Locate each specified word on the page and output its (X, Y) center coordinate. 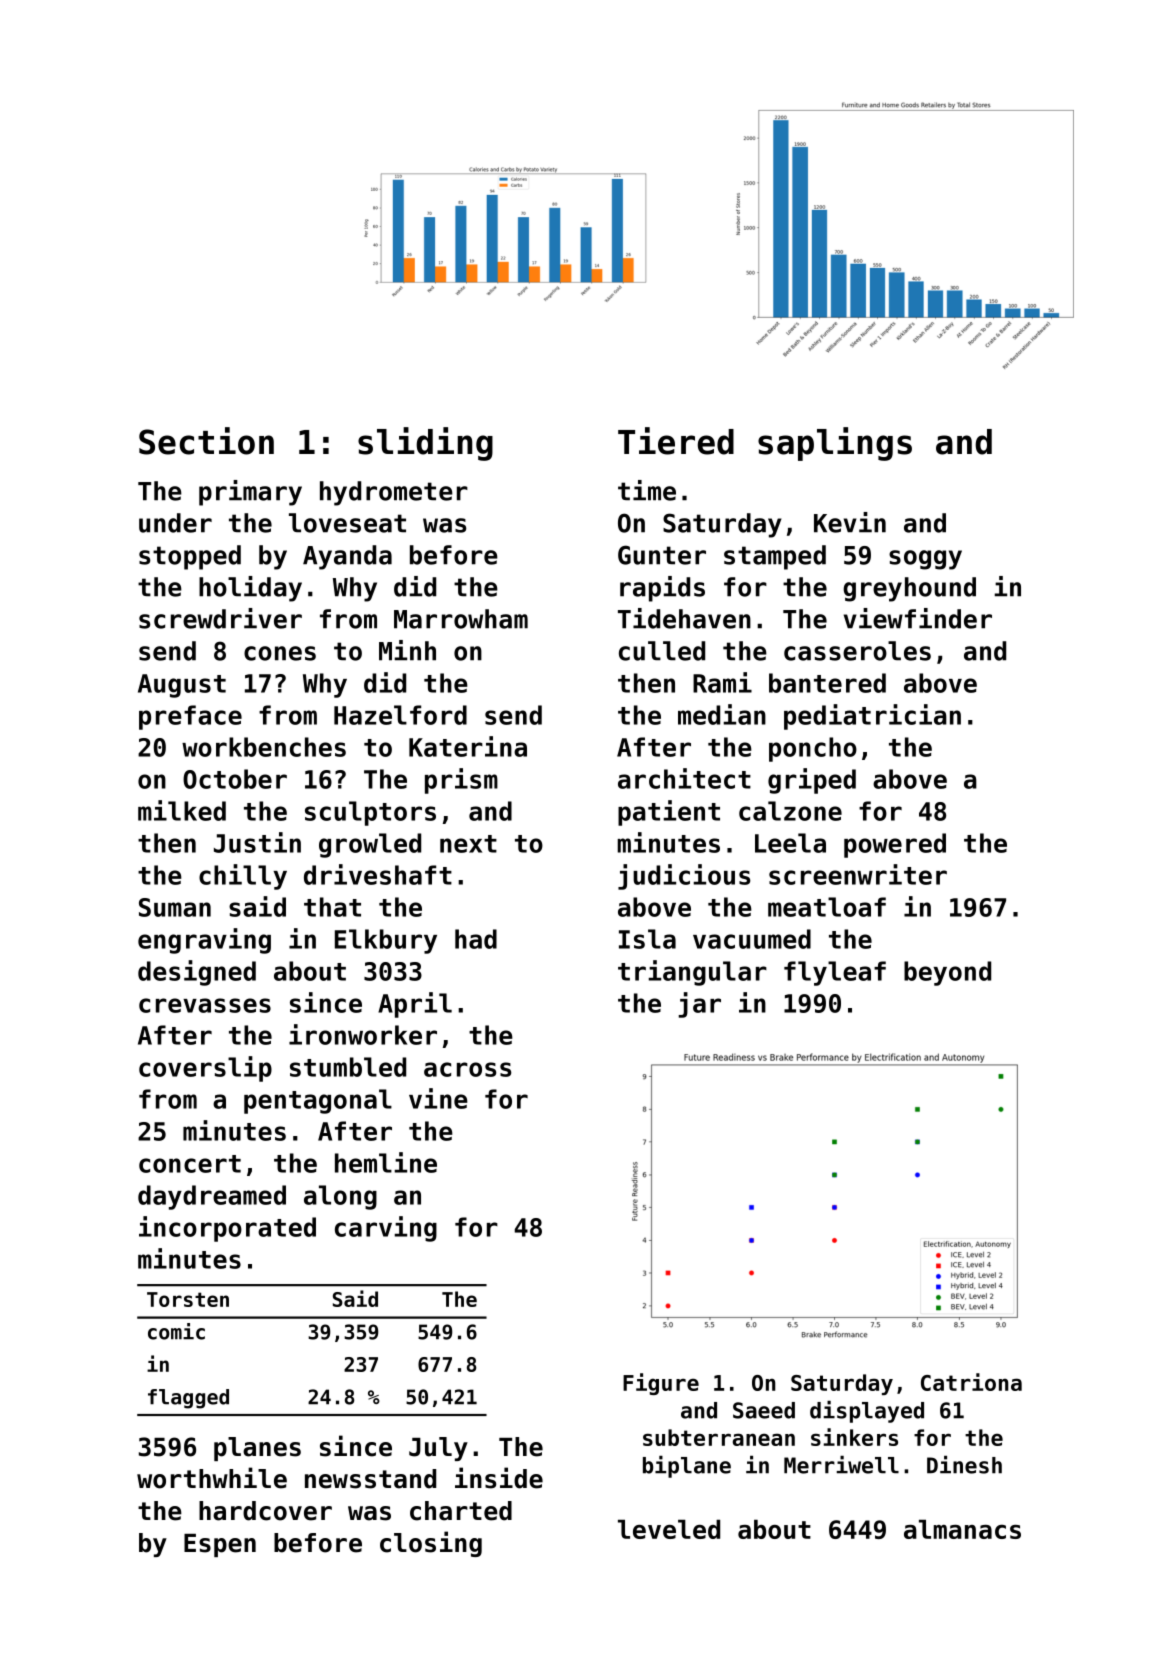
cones (280, 653)
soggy (925, 560)
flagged (188, 1399)
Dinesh (964, 1465)
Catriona (971, 1382)
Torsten (188, 1299)
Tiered (676, 441)
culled (662, 651)
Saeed (764, 1410)
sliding (425, 444)
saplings (835, 444)
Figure (661, 1384)
